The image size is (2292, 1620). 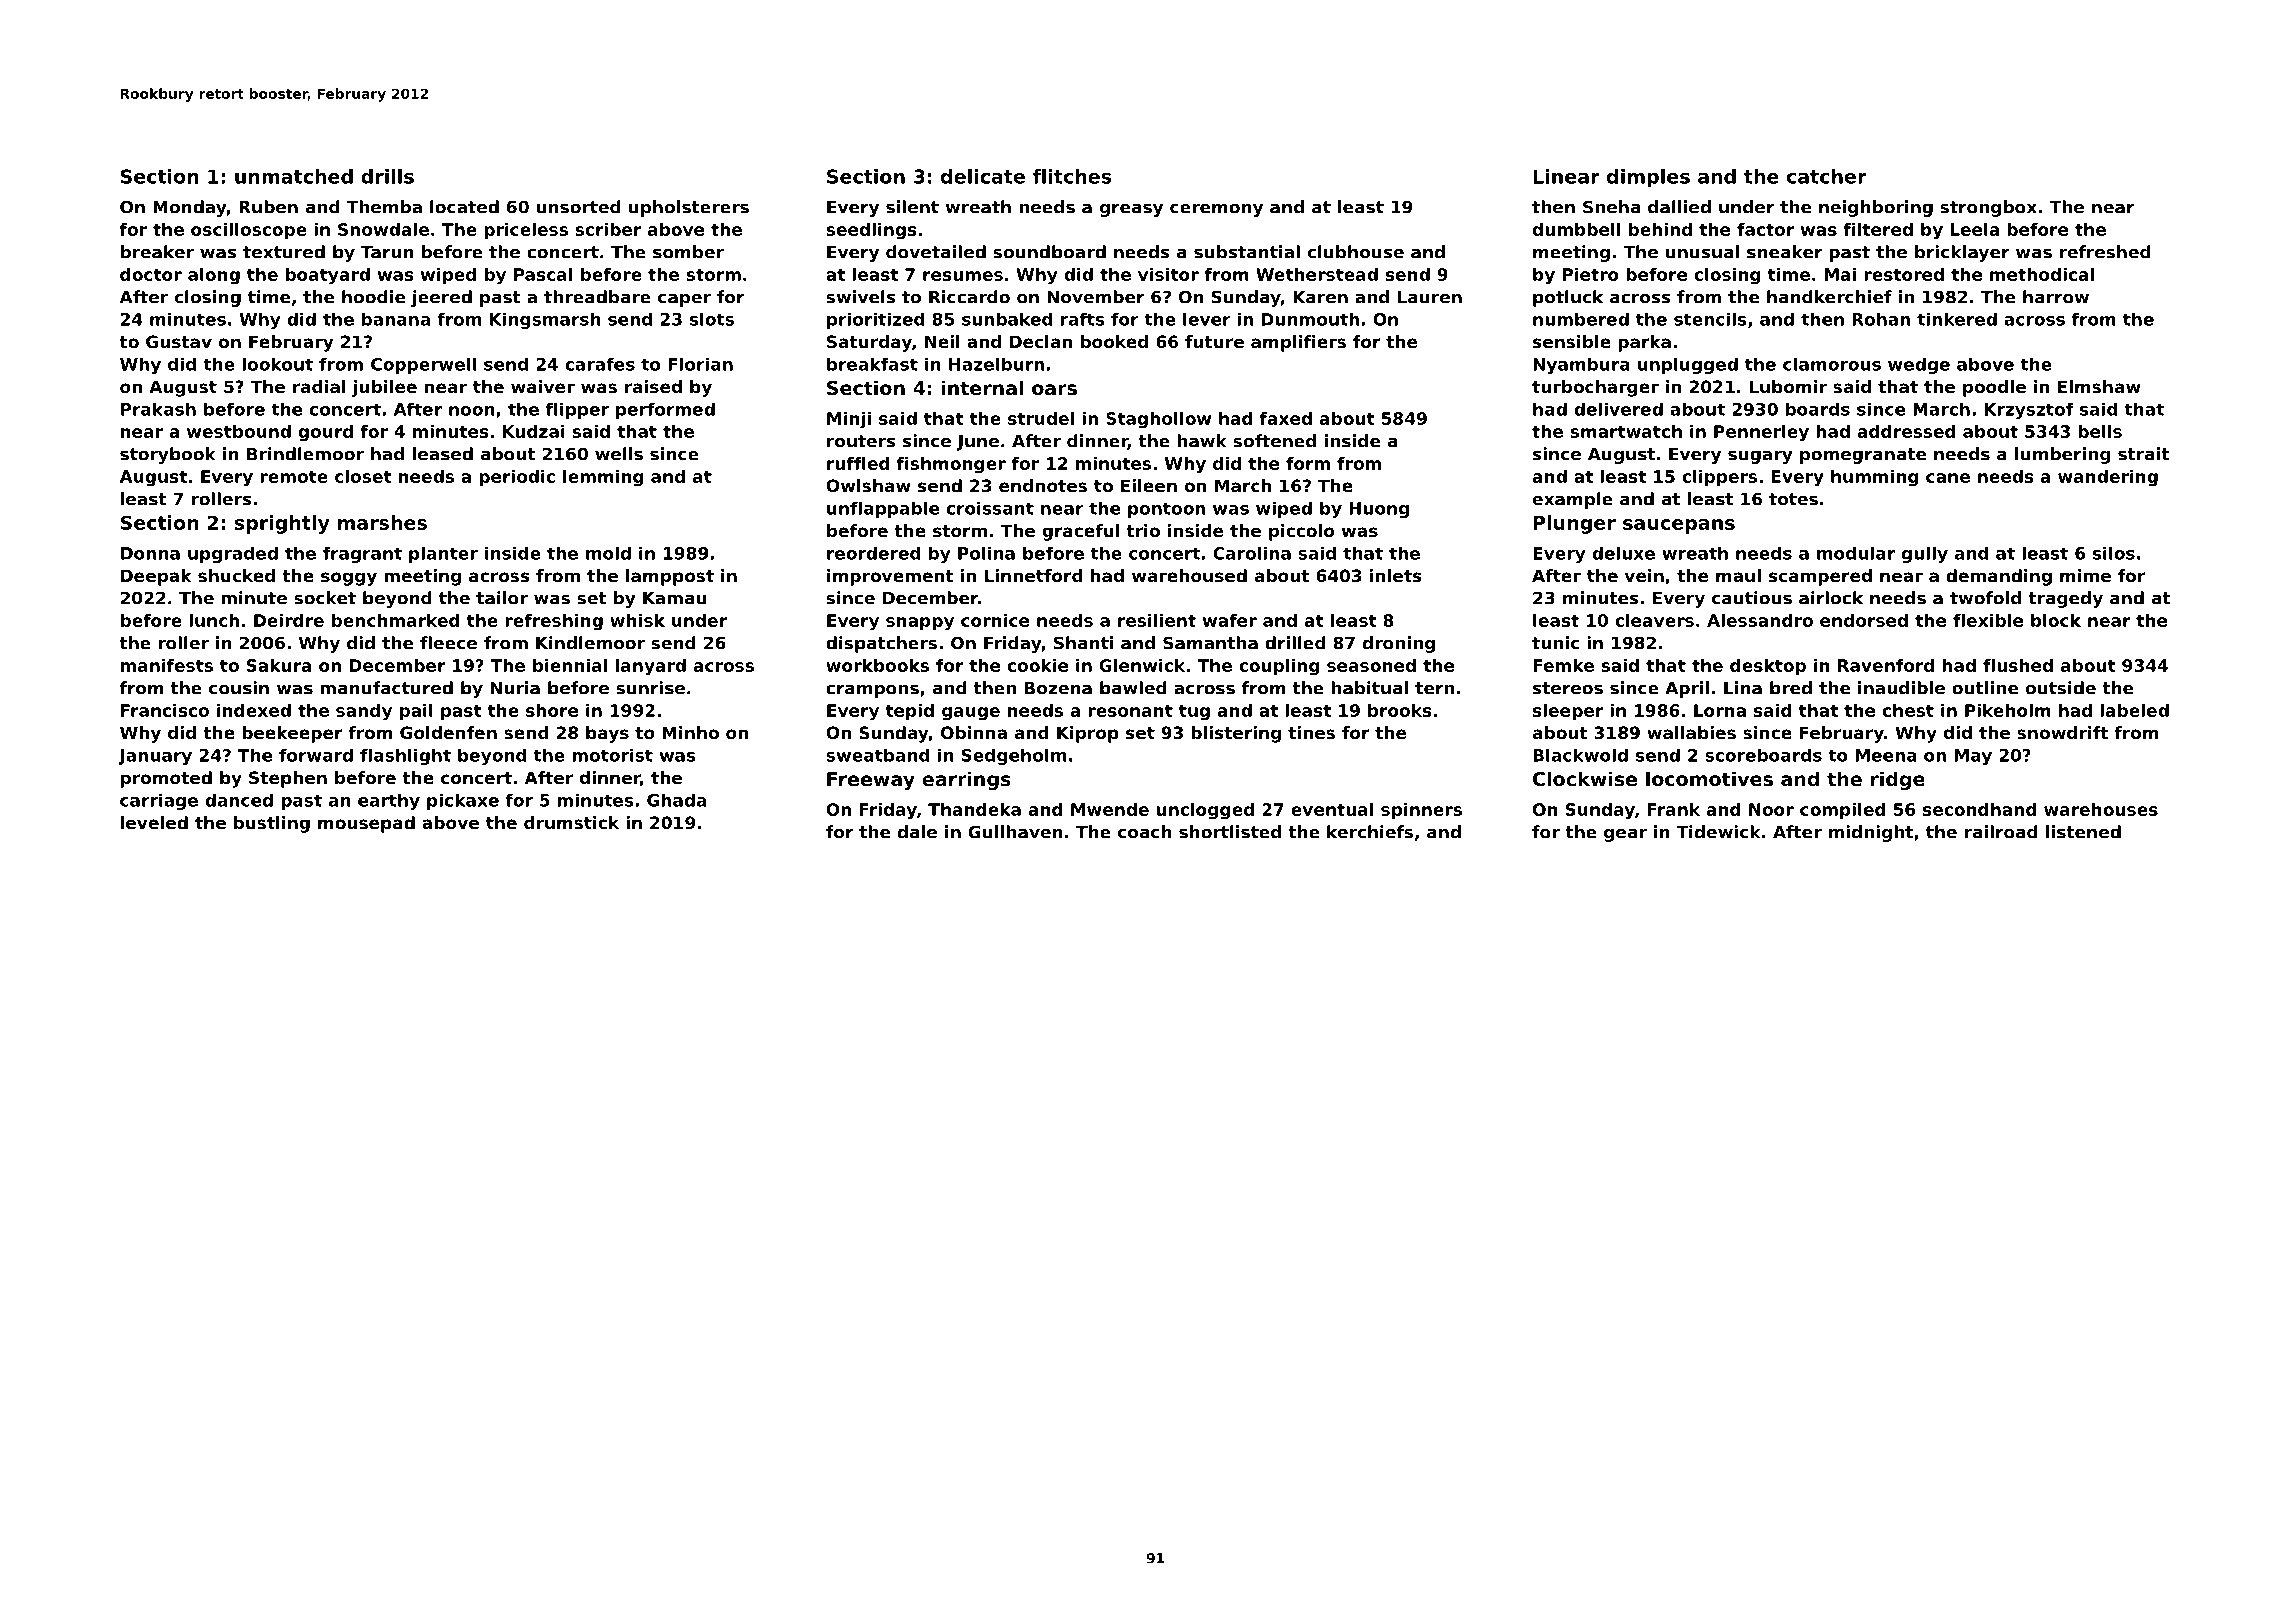 What do you see at coordinates (389, 801) in the page?
I see `earthy` at bounding box center [389, 801].
